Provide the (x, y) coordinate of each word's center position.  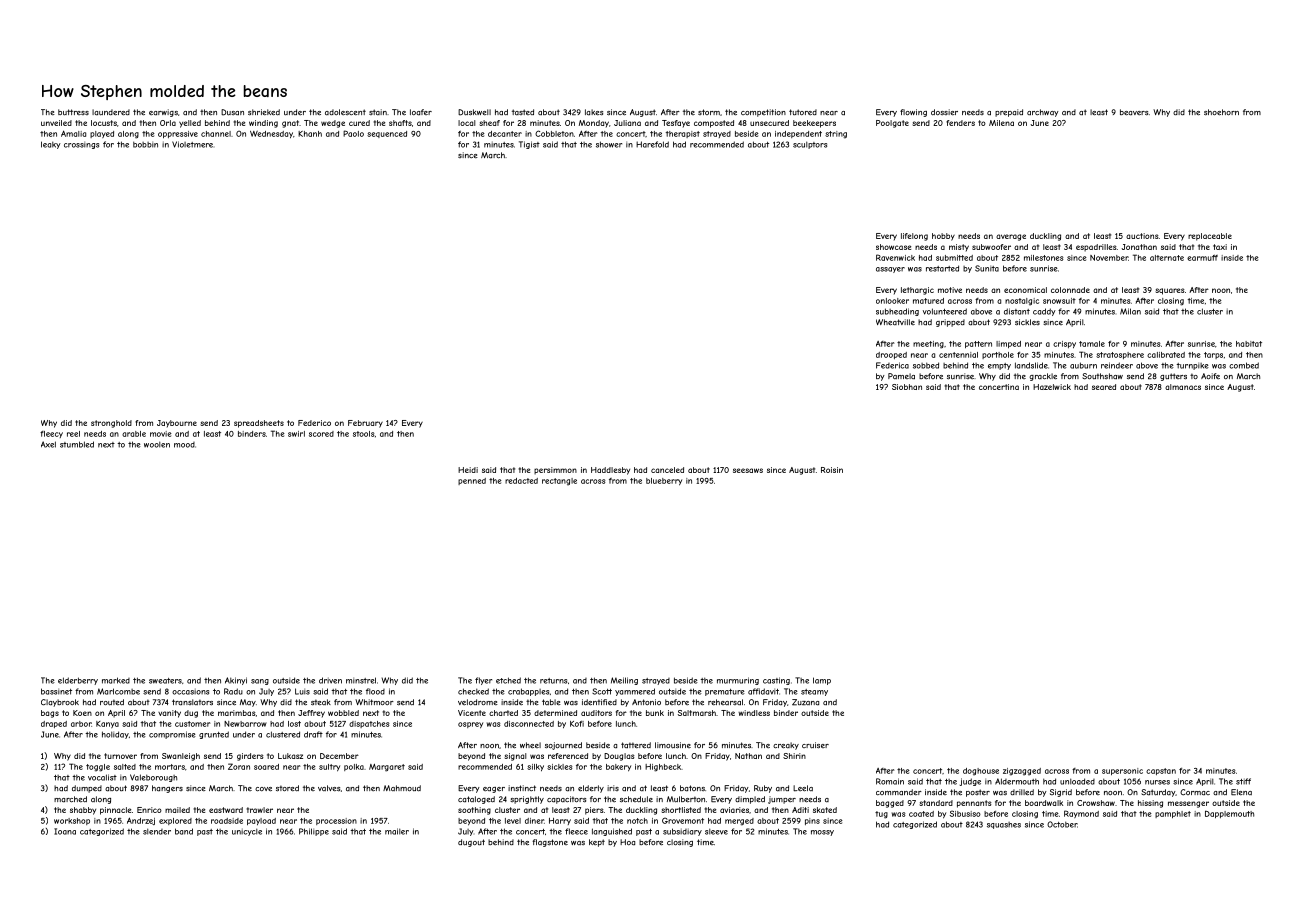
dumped (87, 789)
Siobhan (907, 387)
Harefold (652, 144)
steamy (814, 692)
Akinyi (236, 681)
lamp (822, 681)
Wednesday (271, 134)
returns (553, 681)
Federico (314, 423)
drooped (891, 355)
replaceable (1210, 237)
